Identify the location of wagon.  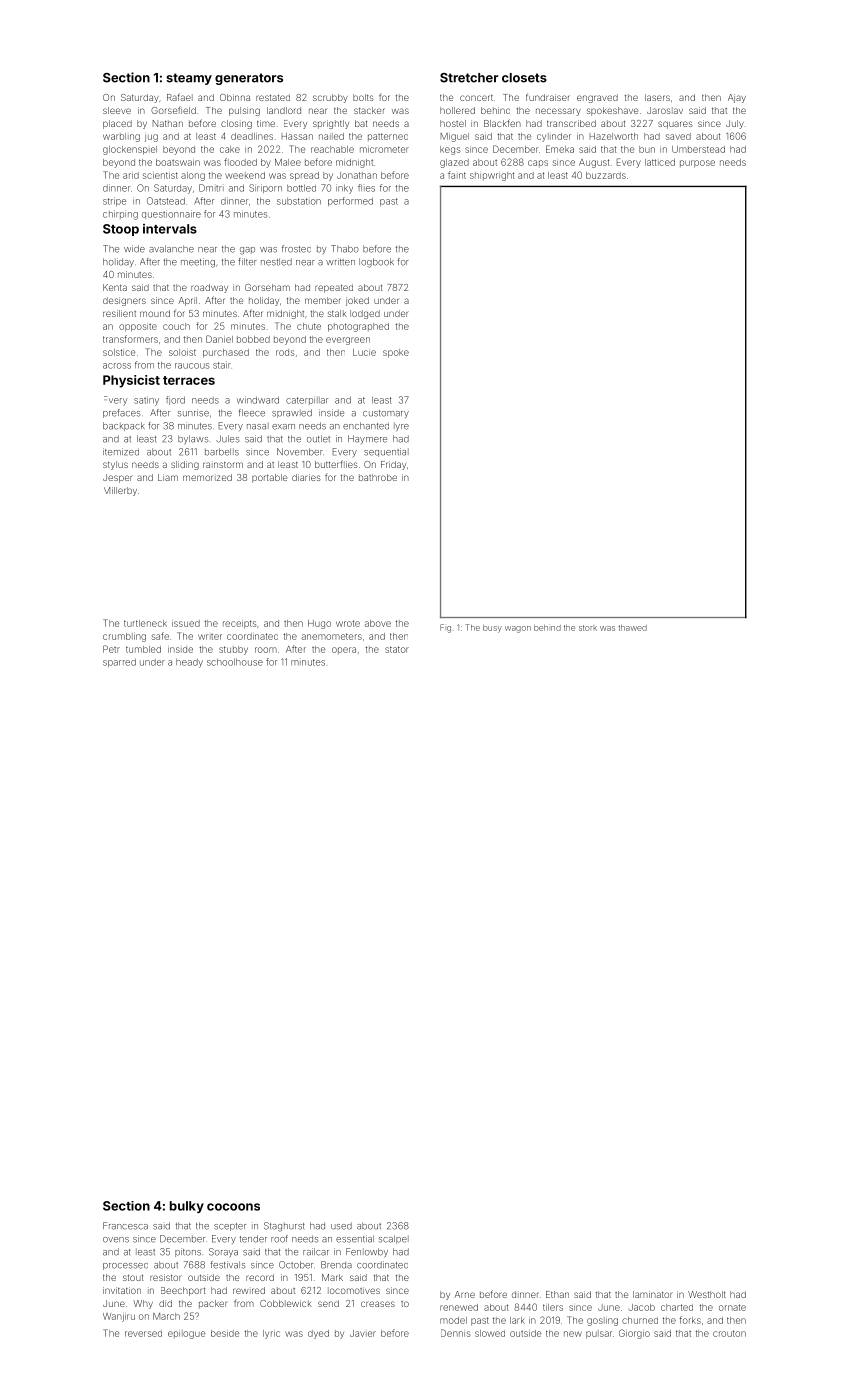
(518, 629).
